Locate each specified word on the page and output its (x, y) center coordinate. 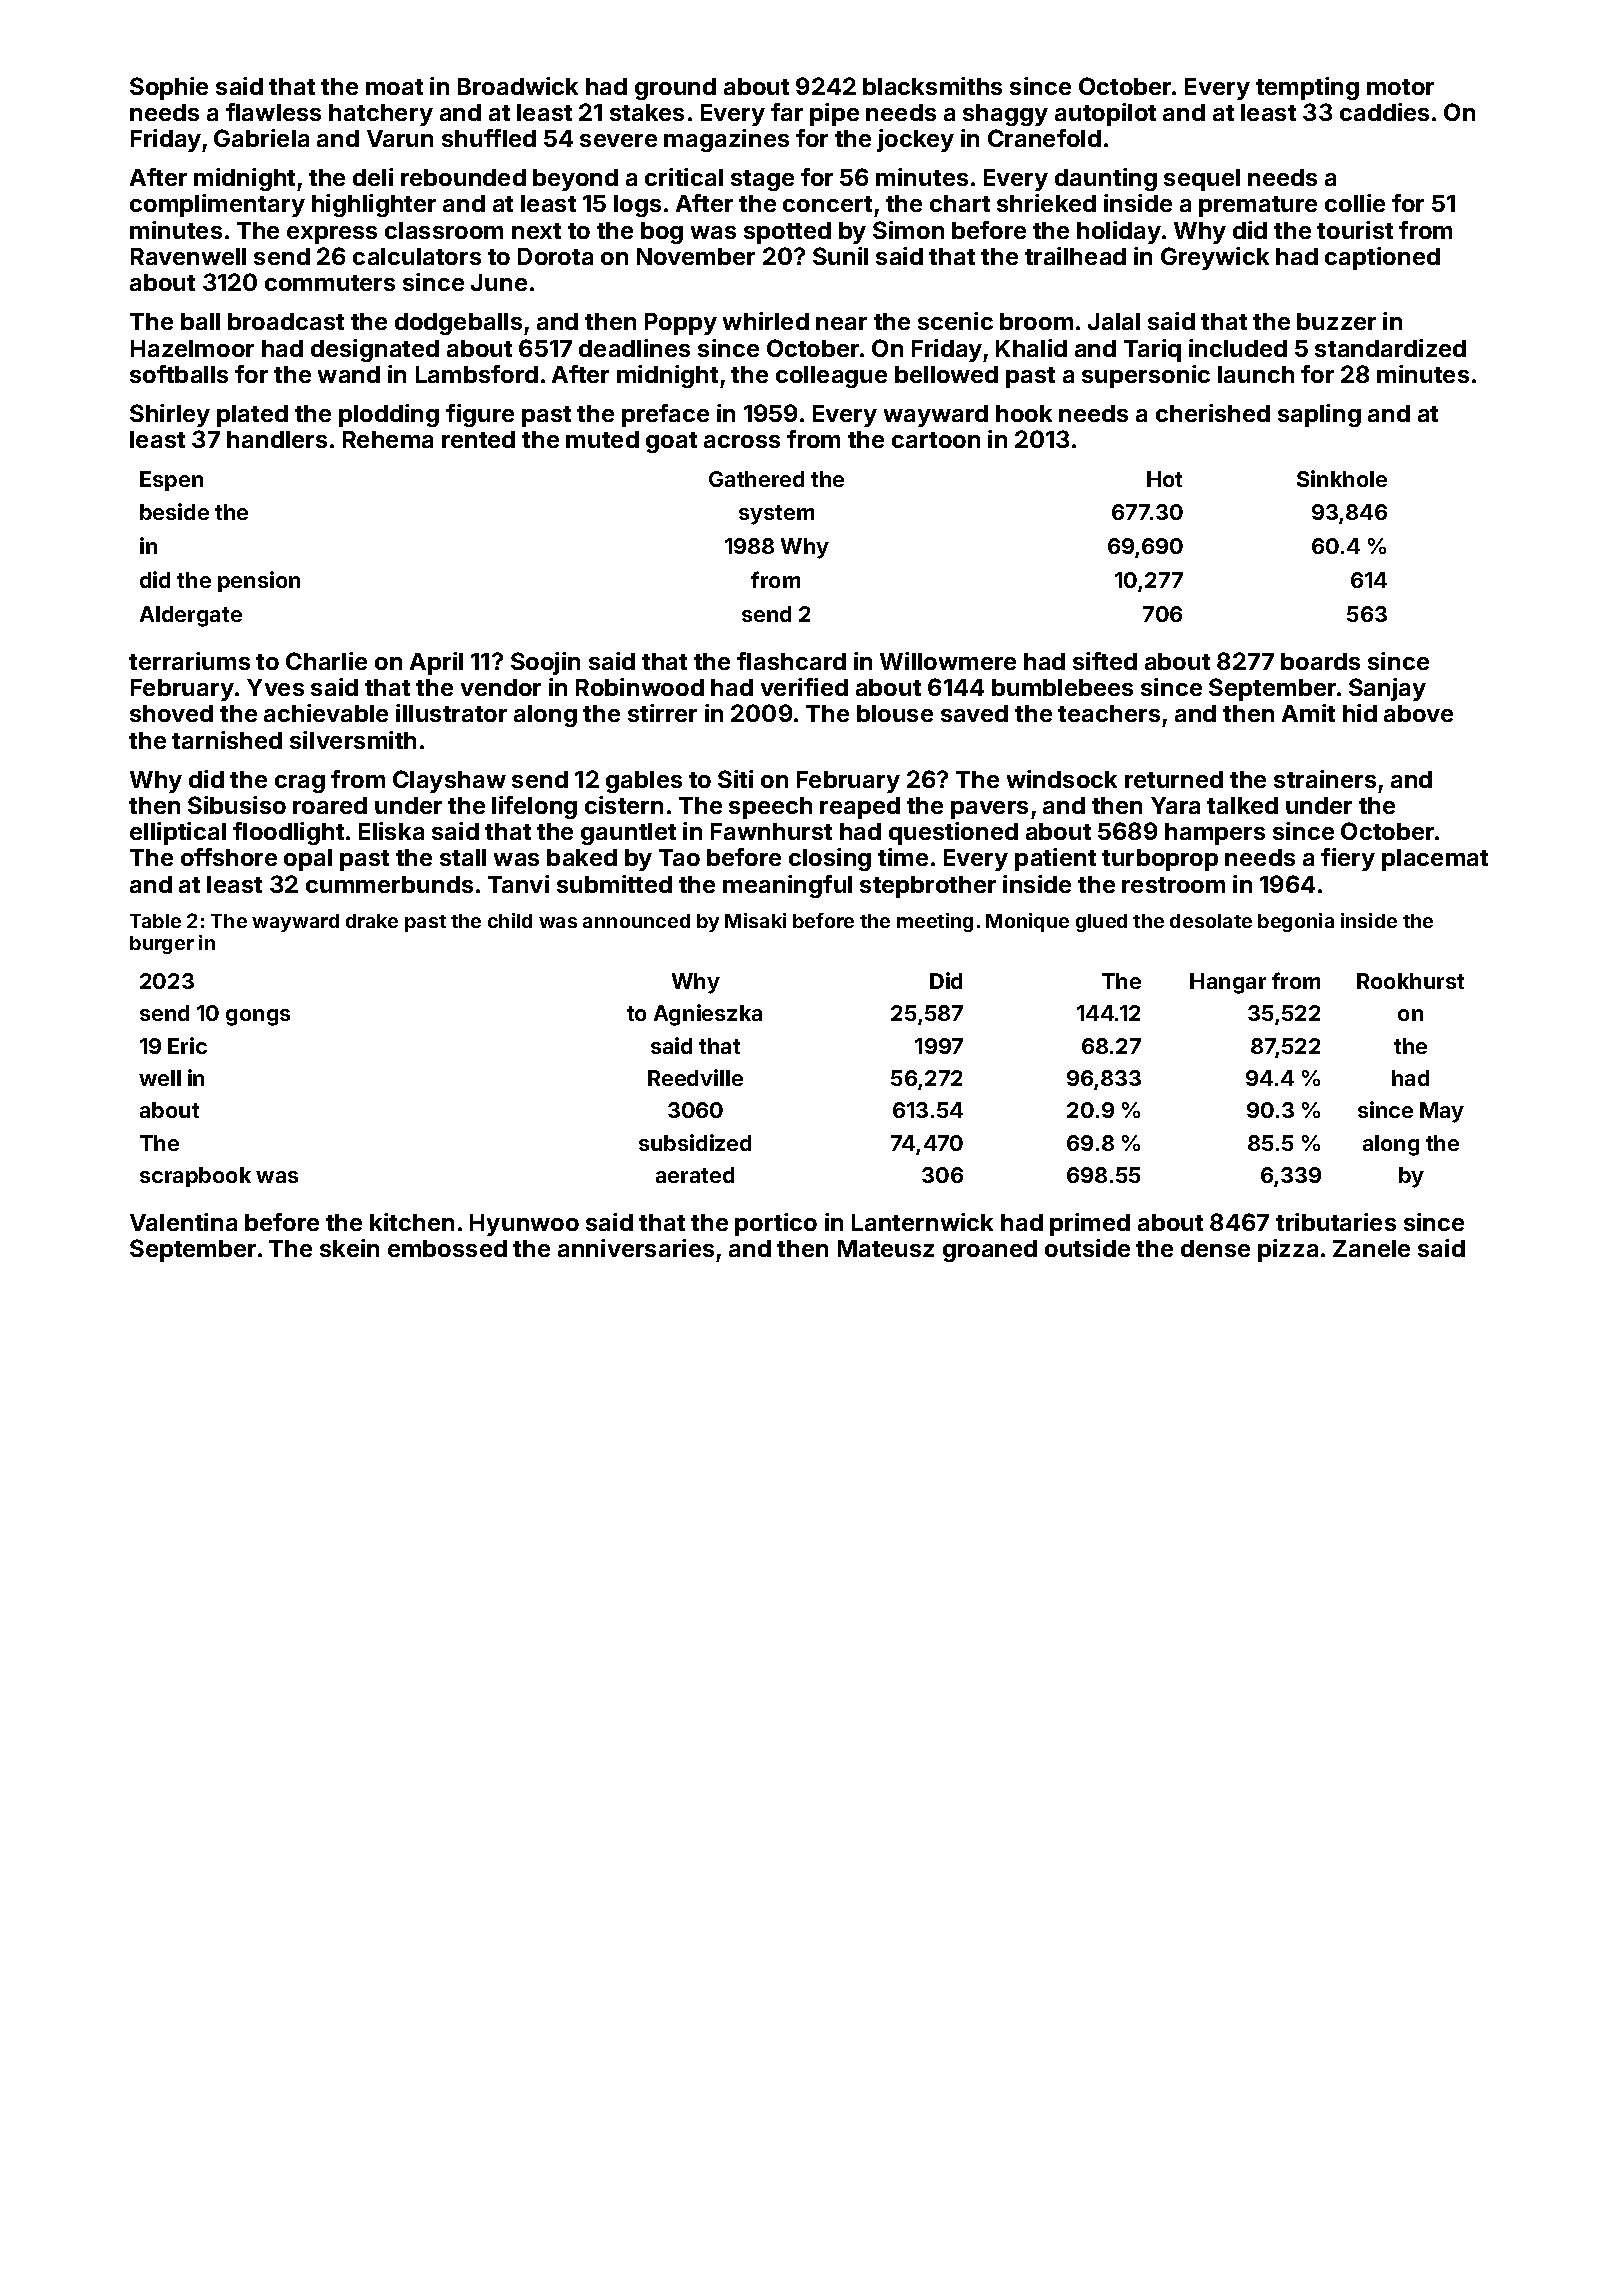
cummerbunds (389, 884)
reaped (860, 808)
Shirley (170, 415)
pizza (1288, 1250)
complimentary (217, 205)
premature (1258, 206)
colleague (831, 377)
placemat (1435, 860)
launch (1256, 374)
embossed (447, 1248)
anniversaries (636, 1248)
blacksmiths (932, 86)
